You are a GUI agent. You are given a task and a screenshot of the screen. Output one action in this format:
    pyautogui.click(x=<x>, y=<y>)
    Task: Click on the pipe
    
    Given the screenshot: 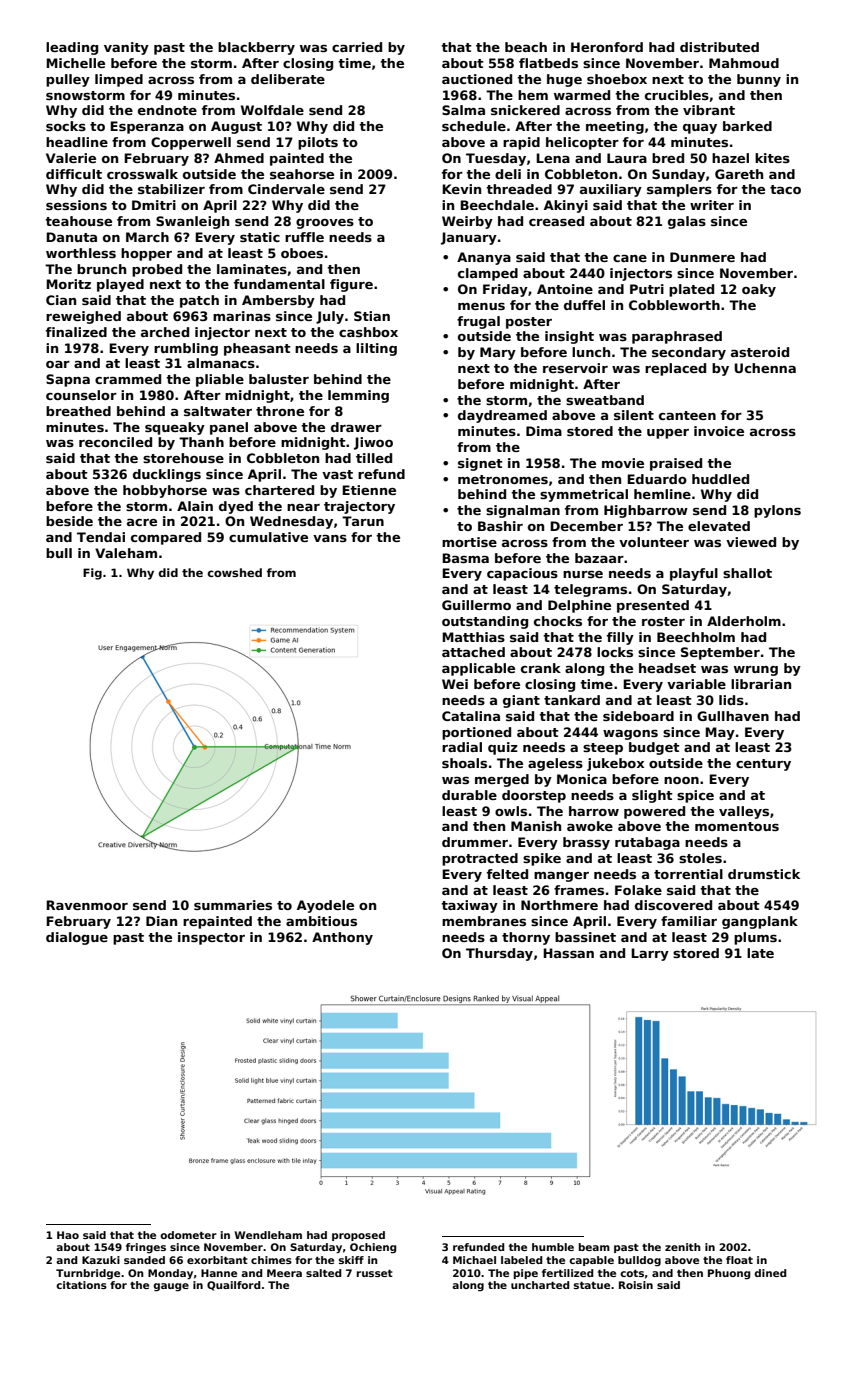 What is the action you would take?
    pyautogui.click(x=526, y=1274)
